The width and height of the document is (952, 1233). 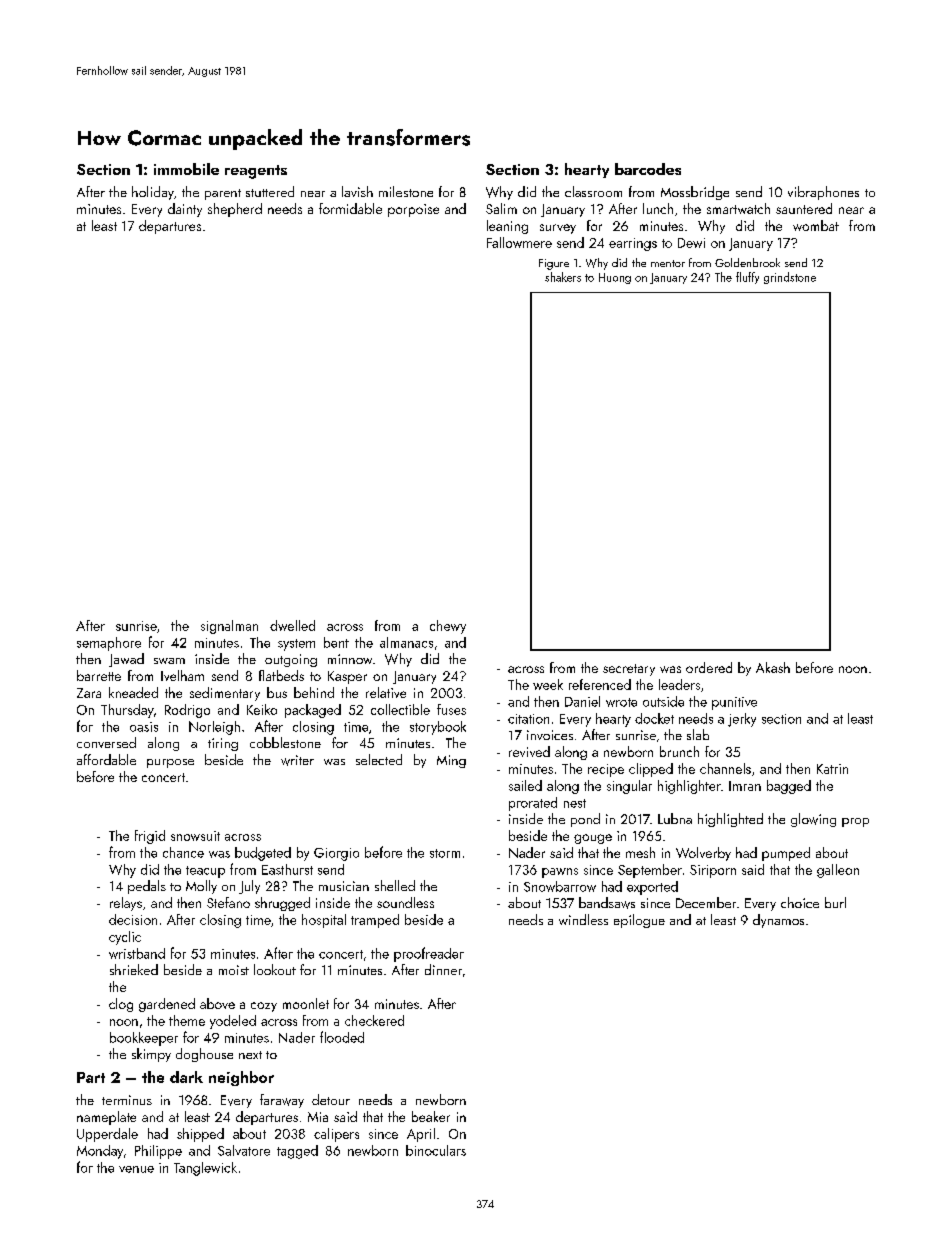 What do you see at coordinates (451, 761) in the document?
I see `Ming` at bounding box center [451, 761].
